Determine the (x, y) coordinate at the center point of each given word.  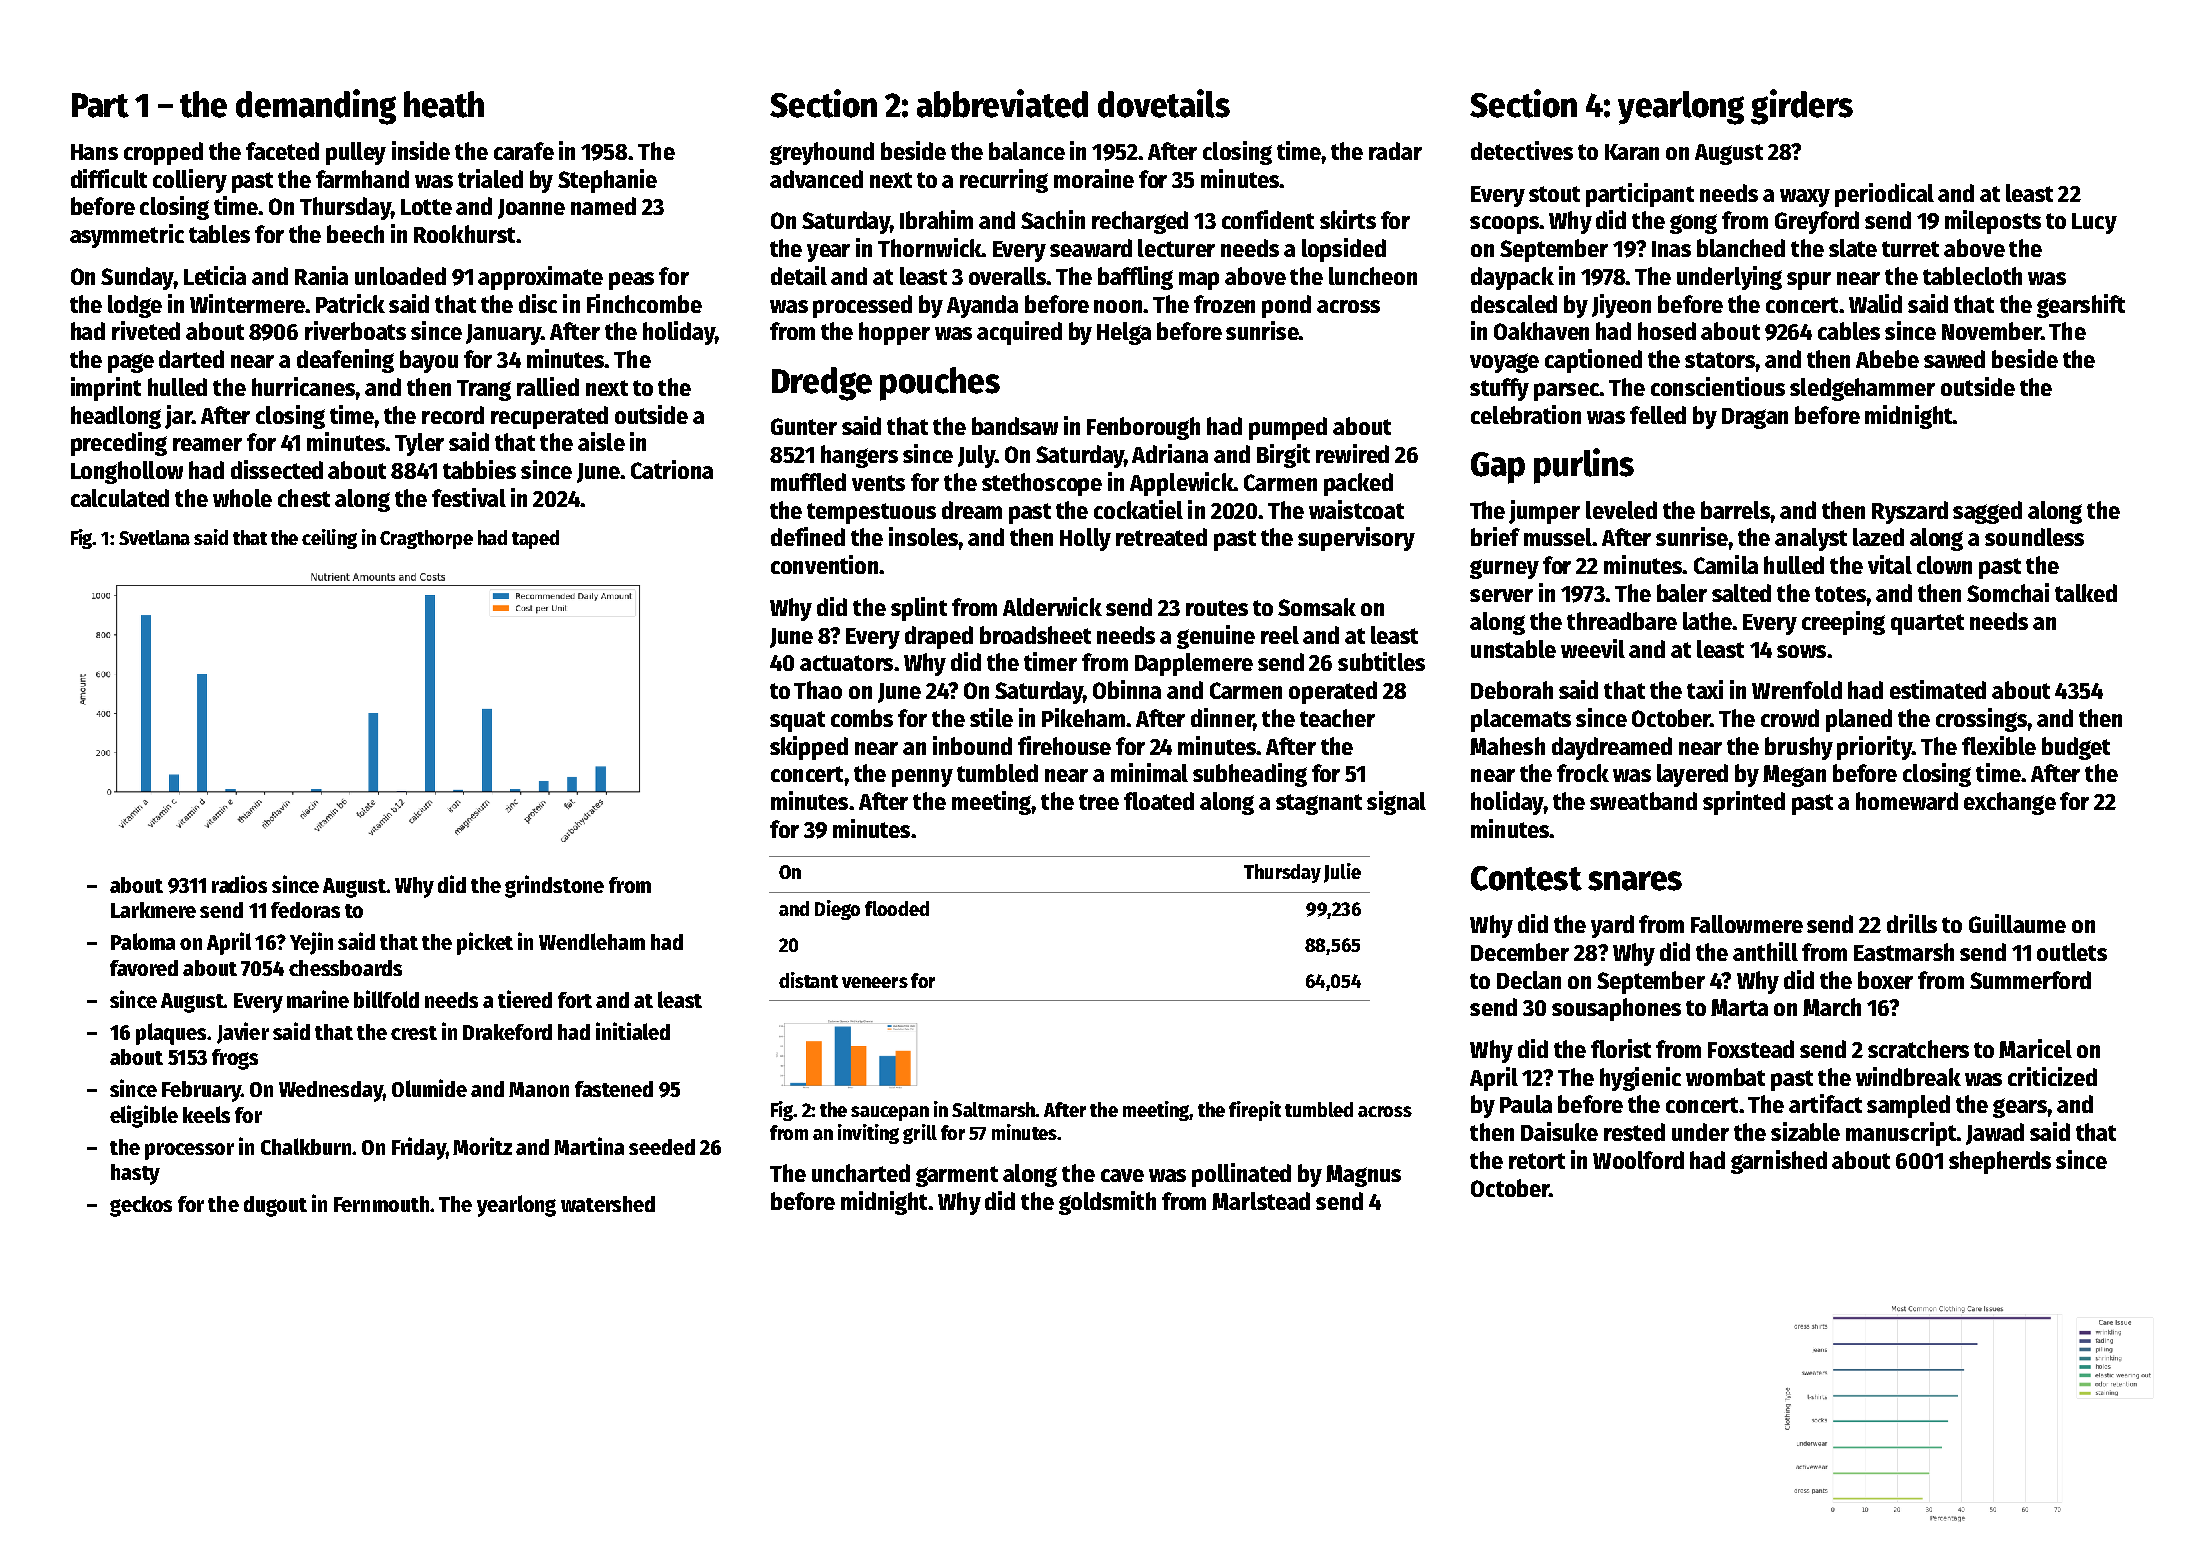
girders (1802, 107)
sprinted (1744, 803)
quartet (1927, 624)
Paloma (143, 941)
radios (239, 884)
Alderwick (1052, 606)
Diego (837, 910)
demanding (316, 107)
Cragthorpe (426, 539)
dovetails (1164, 103)
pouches (940, 384)
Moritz (482, 1146)
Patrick (350, 303)
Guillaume (2017, 923)
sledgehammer (1862, 389)
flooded (897, 908)
